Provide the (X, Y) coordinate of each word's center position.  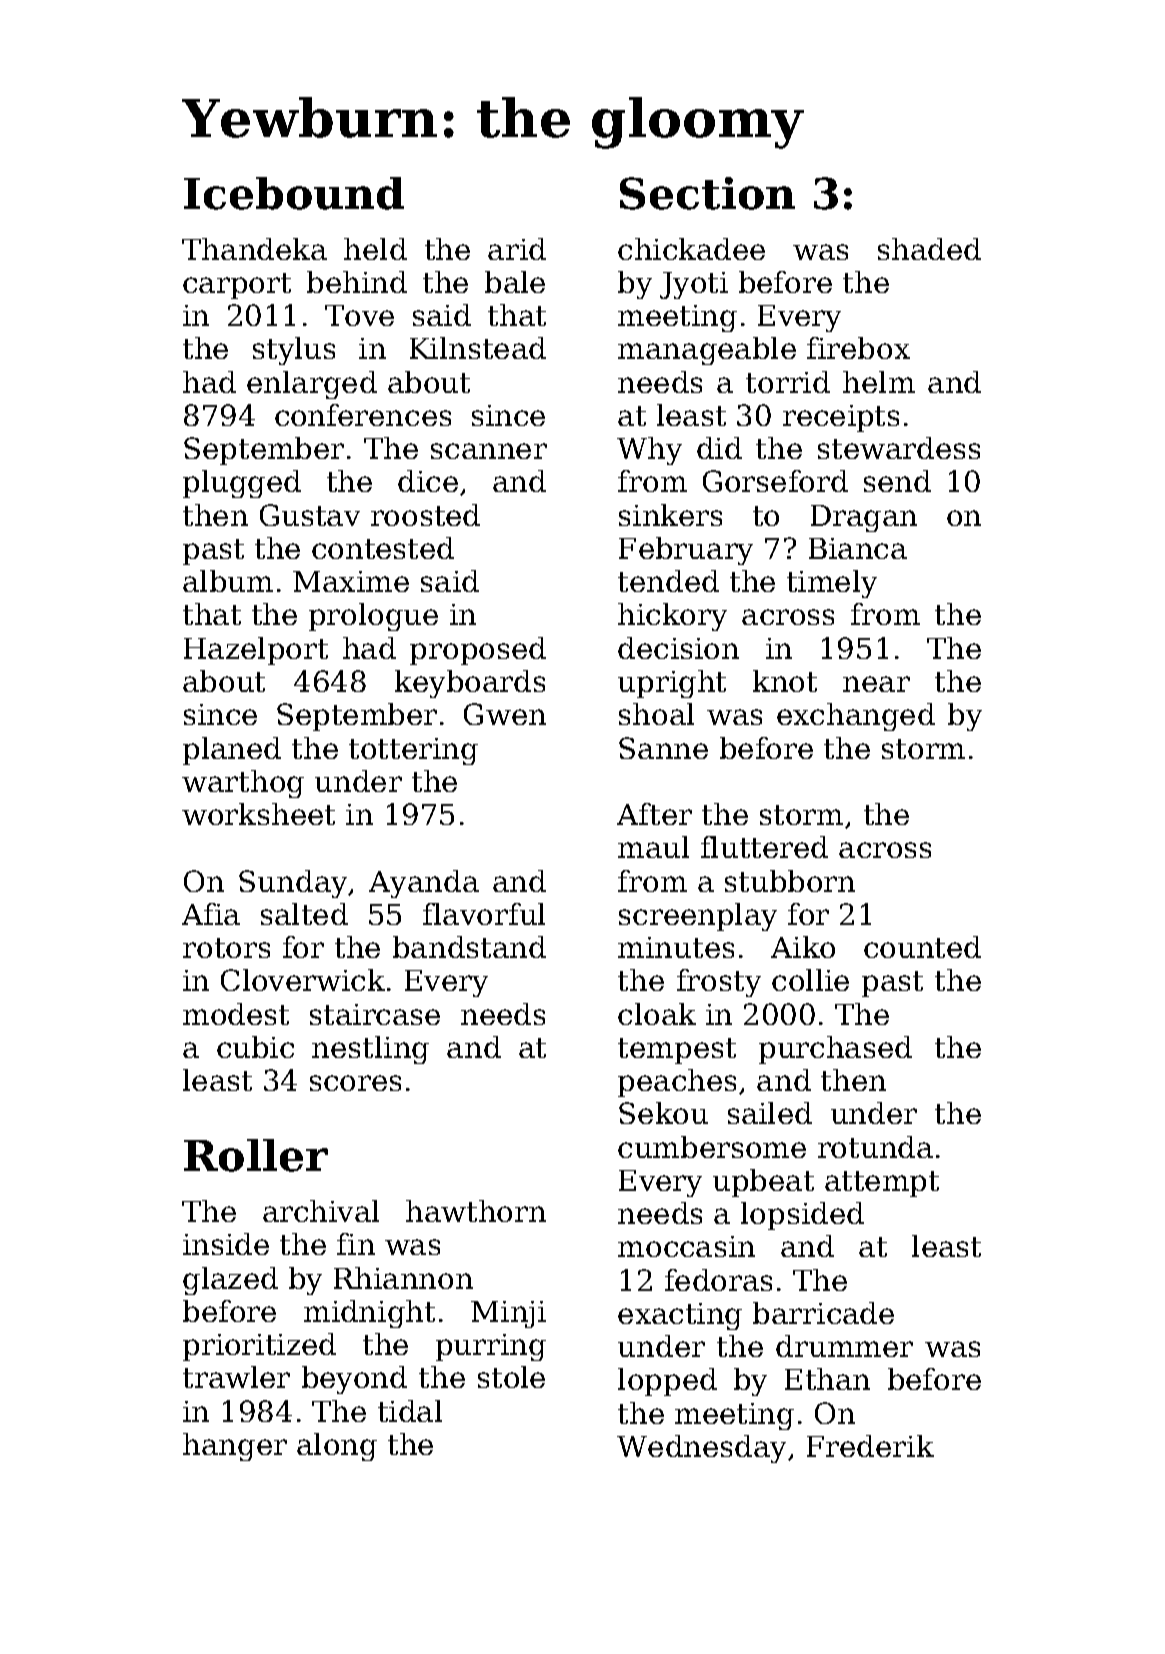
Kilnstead (478, 348)
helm (879, 382)
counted (922, 947)
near (876, 684)
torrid (788, 382)
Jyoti (694, 285)
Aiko (803, 947)
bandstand (469, 947)
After (654, 814)
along (337, 1447)
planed (232, 751)
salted (304, 914)
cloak (657, 1014)
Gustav (310, 515)
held (375, 249)
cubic (255, 1047)
